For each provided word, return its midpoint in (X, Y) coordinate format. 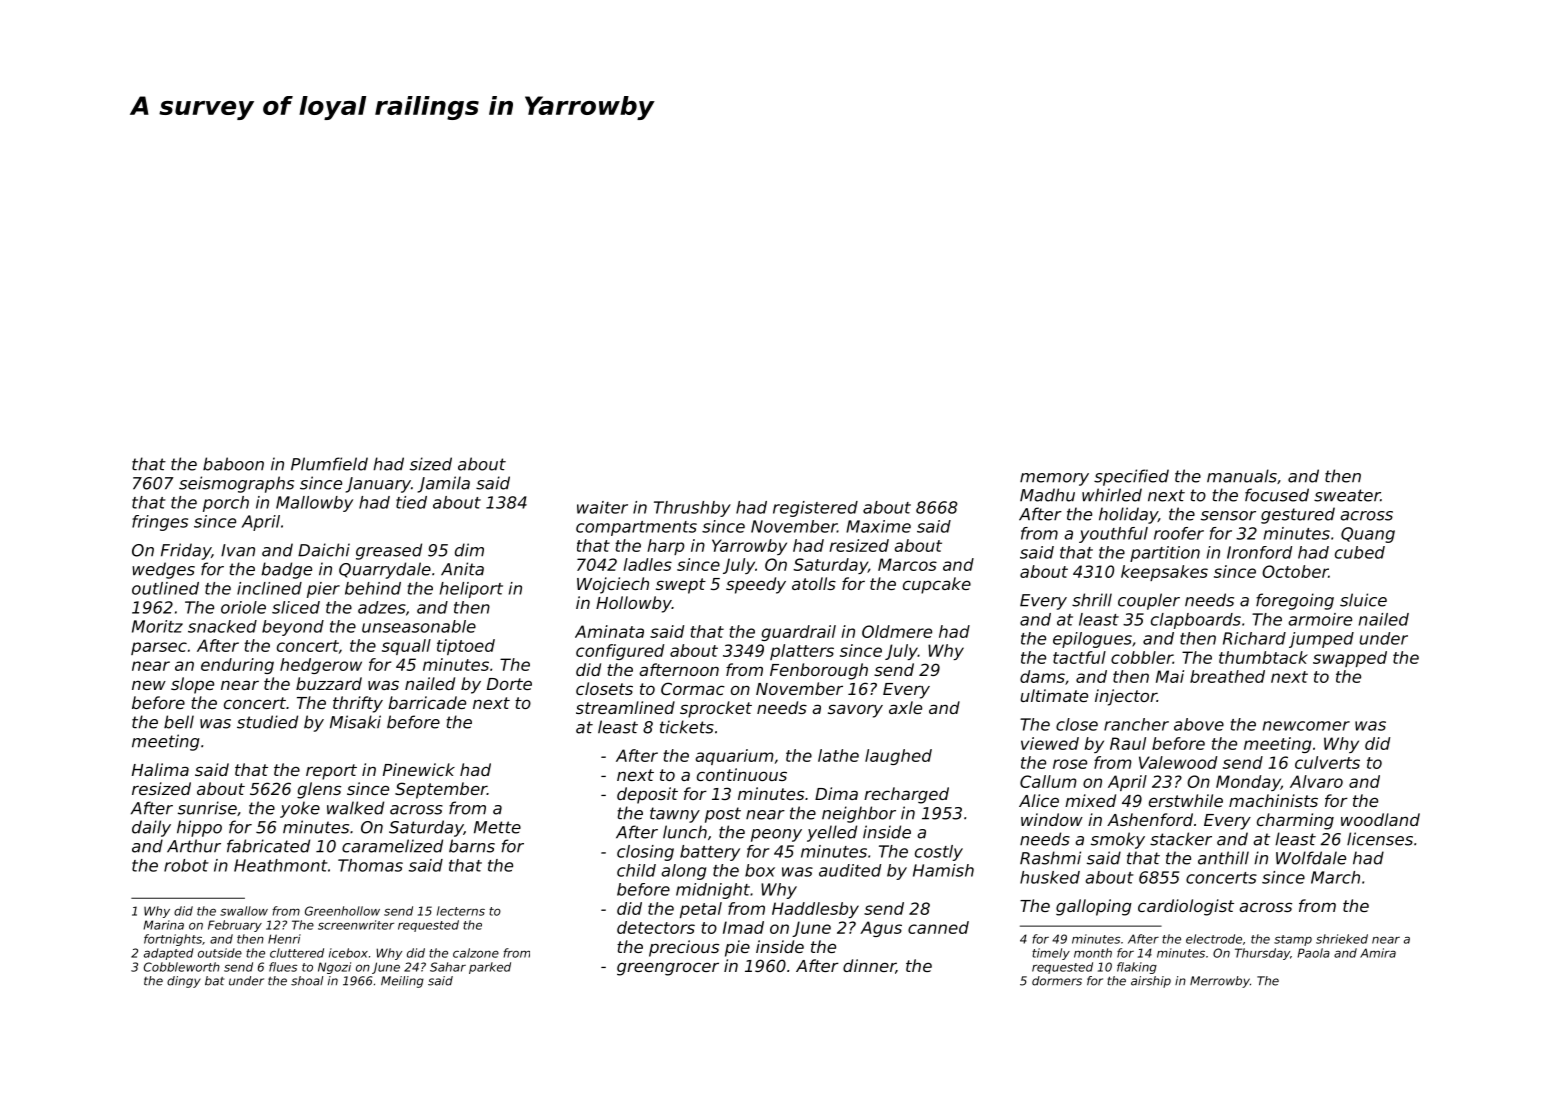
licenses (1380, 839)
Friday (186, 551)
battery (710, 853)
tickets (687, 727)
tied (411, 502)
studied (267, 722)
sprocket (716, 709)
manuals (1242, 476)
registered (815, 509)
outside (220, 953)
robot (186, 865)
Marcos (907, 564)
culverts (1327, 762)
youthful (1113, 535)
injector (1126, 697)
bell (179, 722)
